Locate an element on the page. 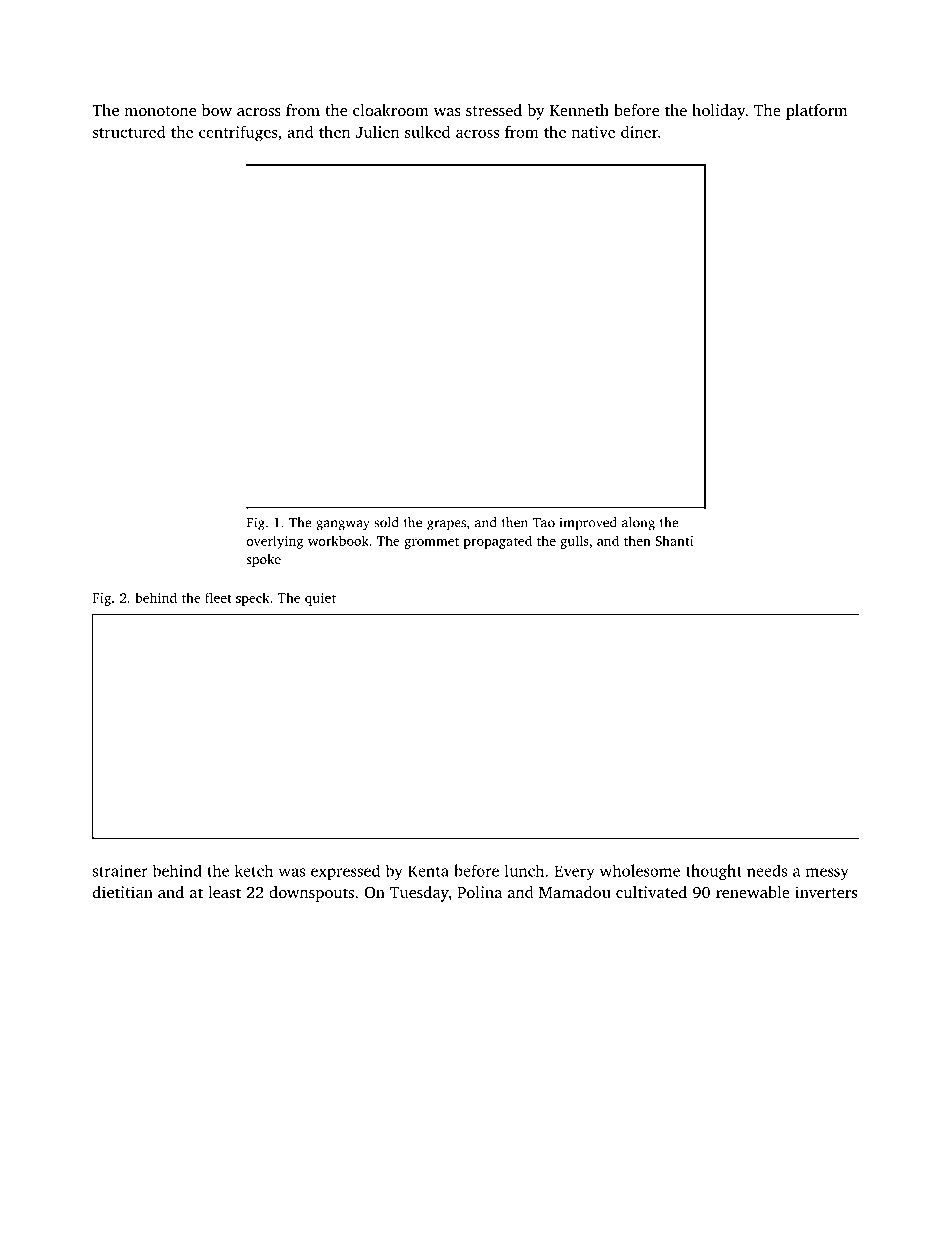 This page has width=952, height=1233. overlying is located at coordinates (274, 542).
